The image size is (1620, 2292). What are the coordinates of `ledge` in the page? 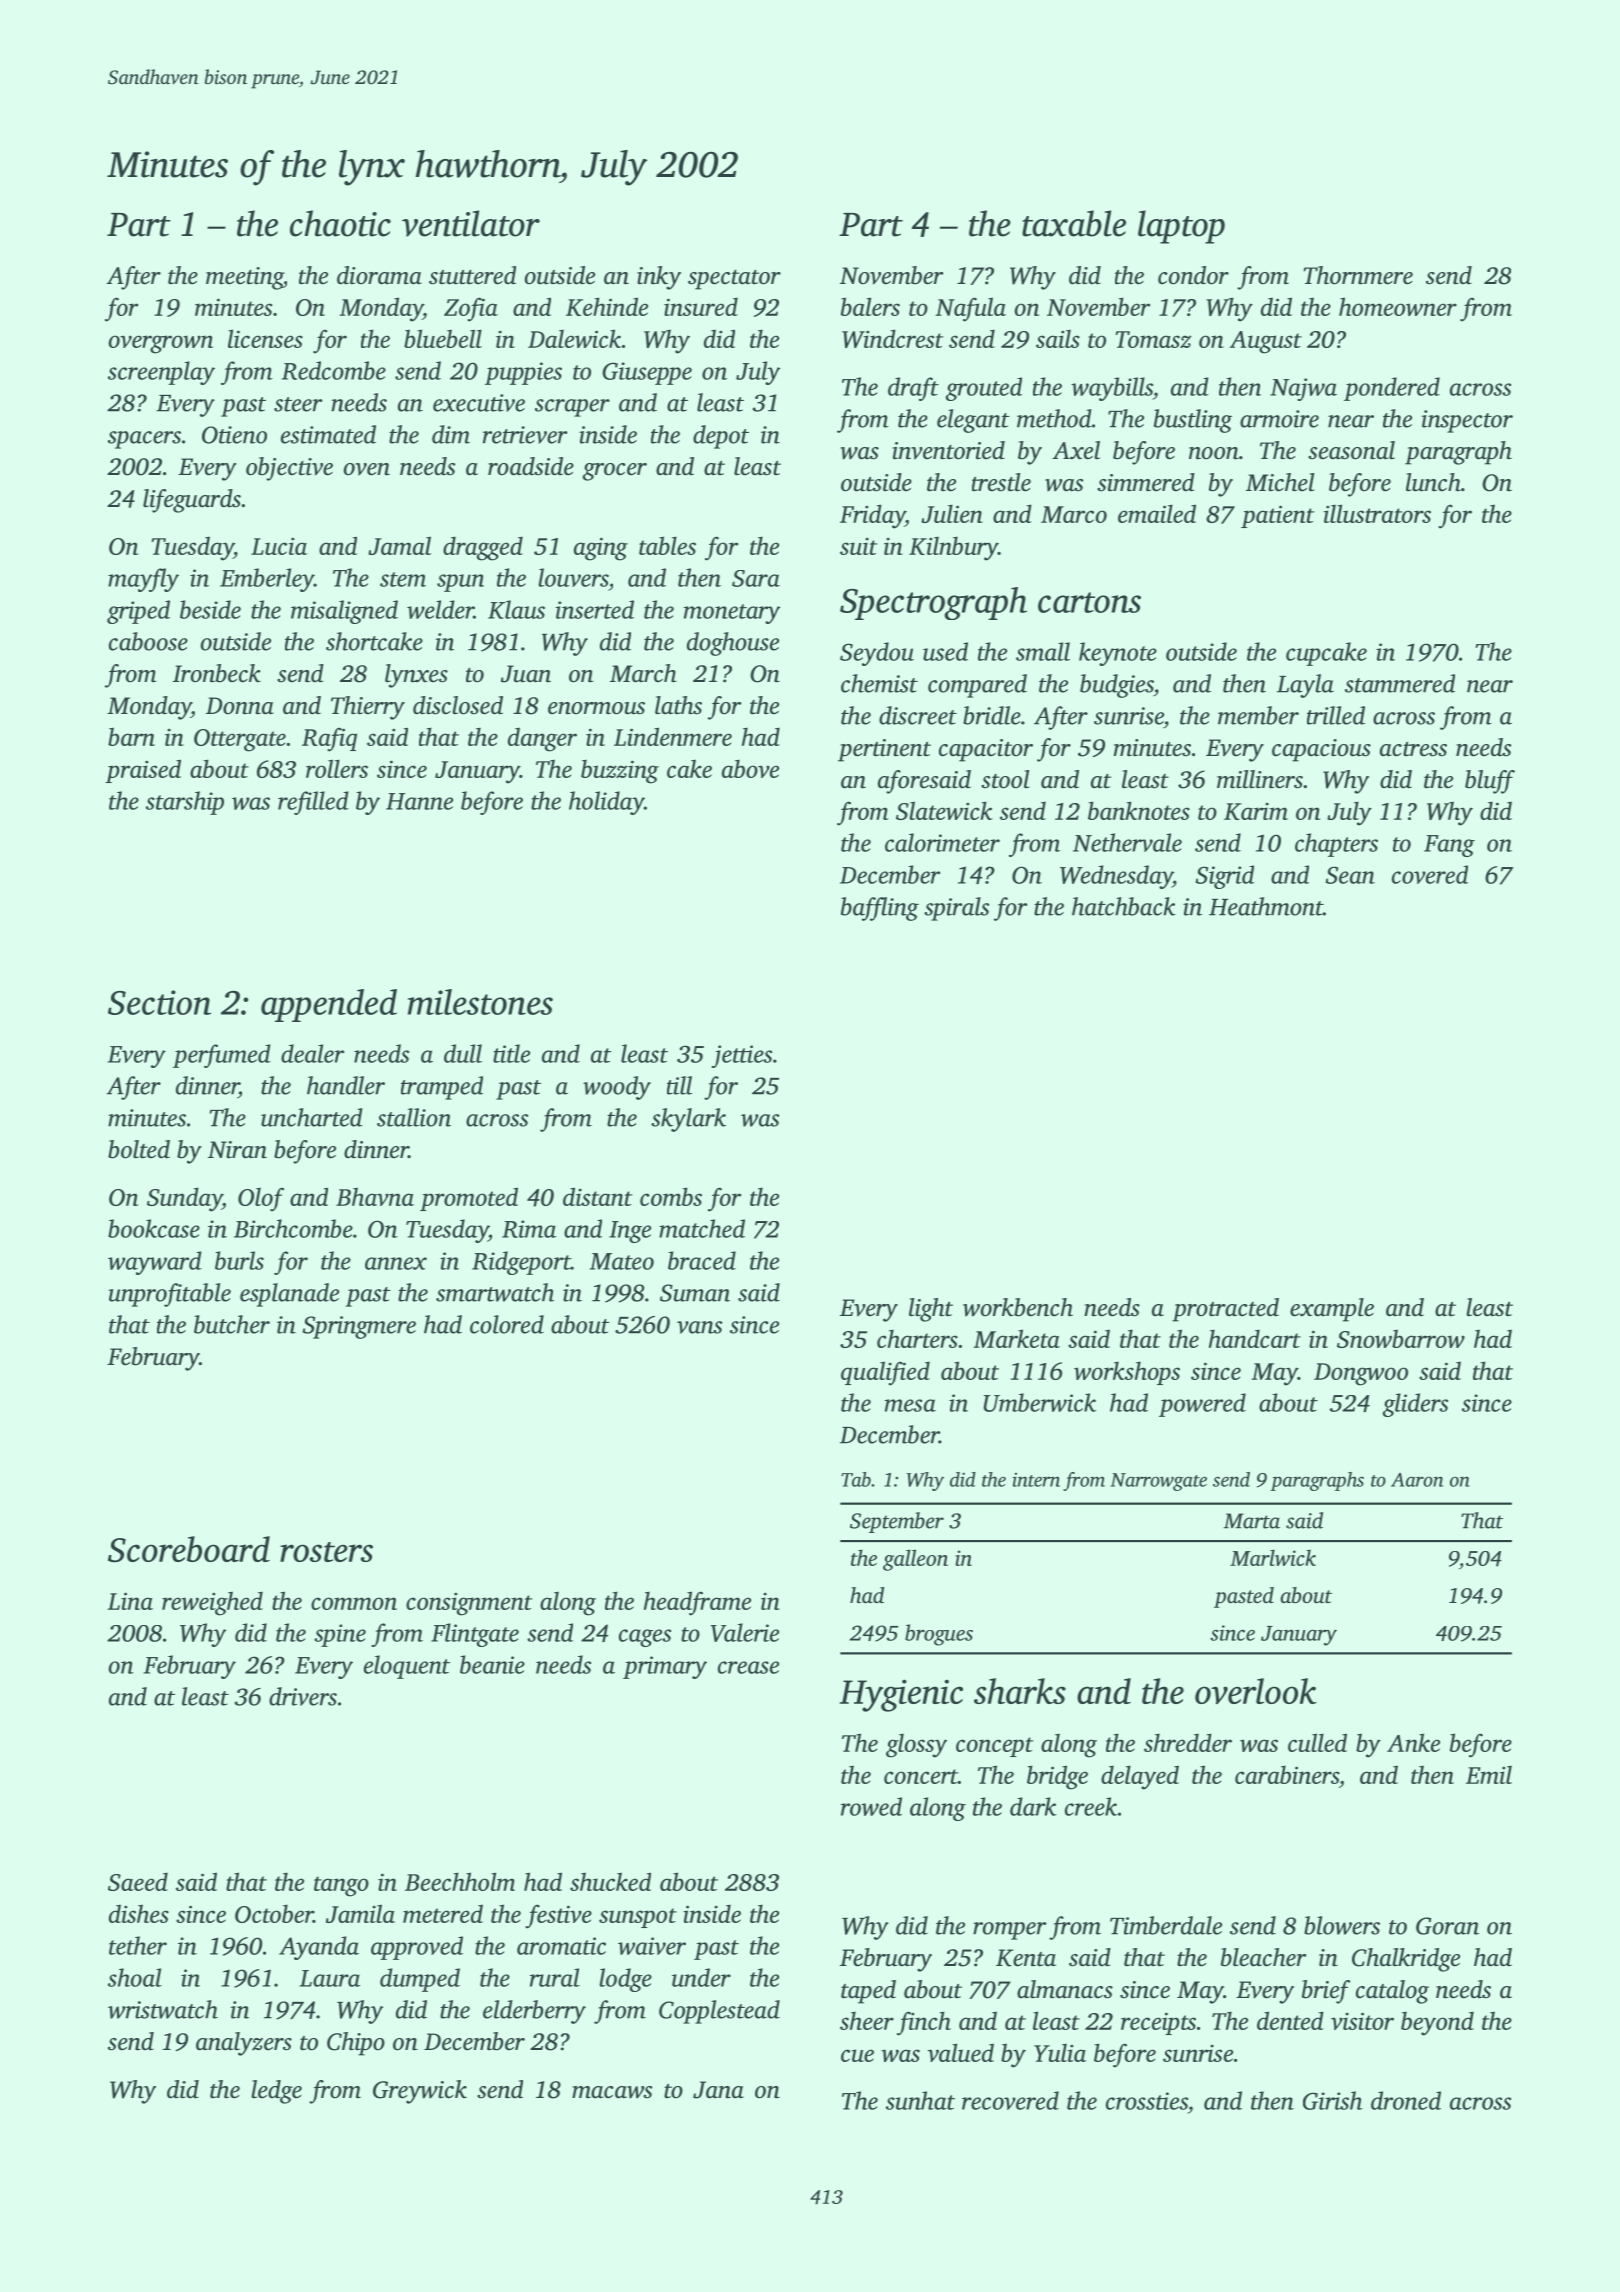 It's located at (276, 2092).
